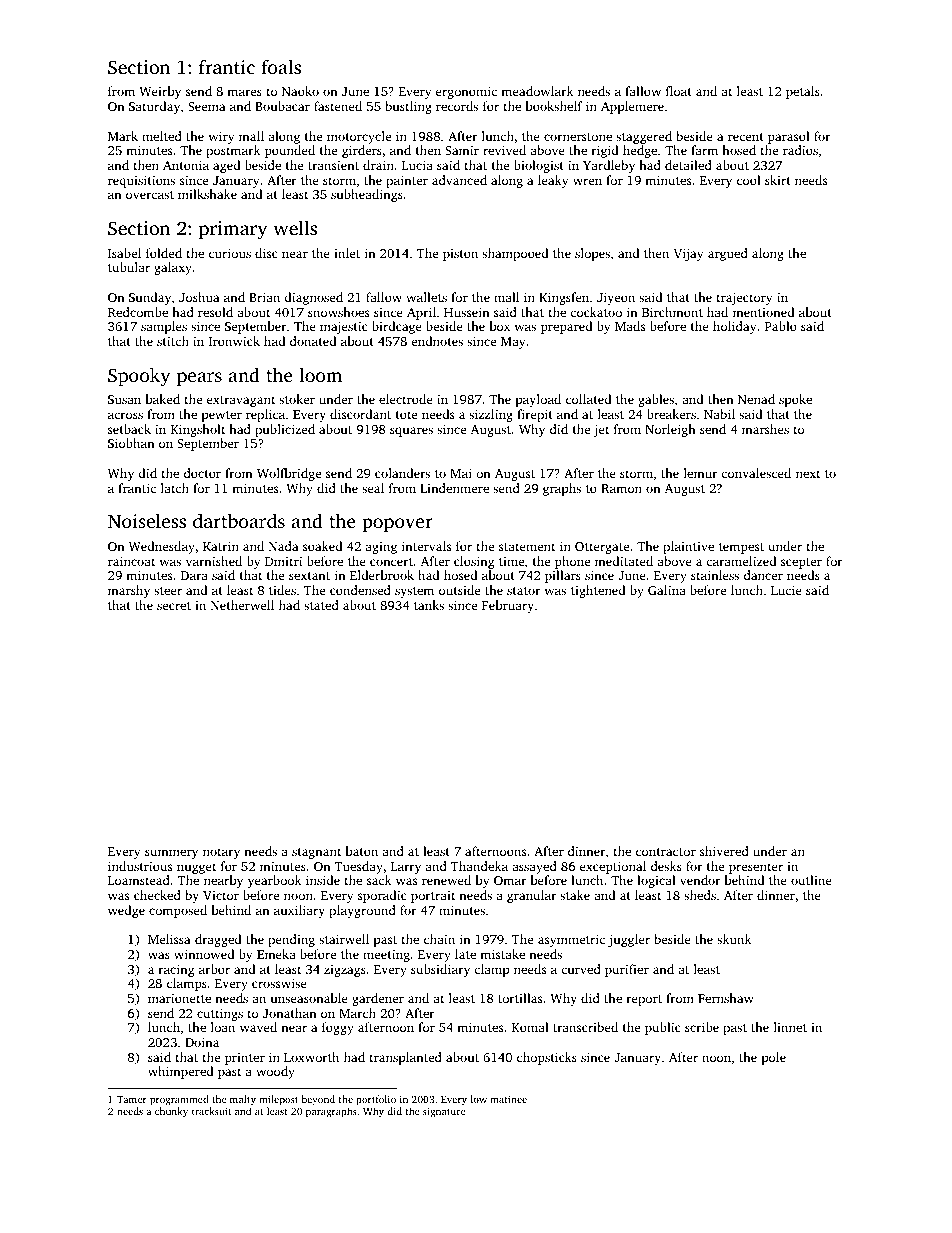 The height and width of the image is (1233, 952). I want to click on ergonomic, so click(466, 93).
